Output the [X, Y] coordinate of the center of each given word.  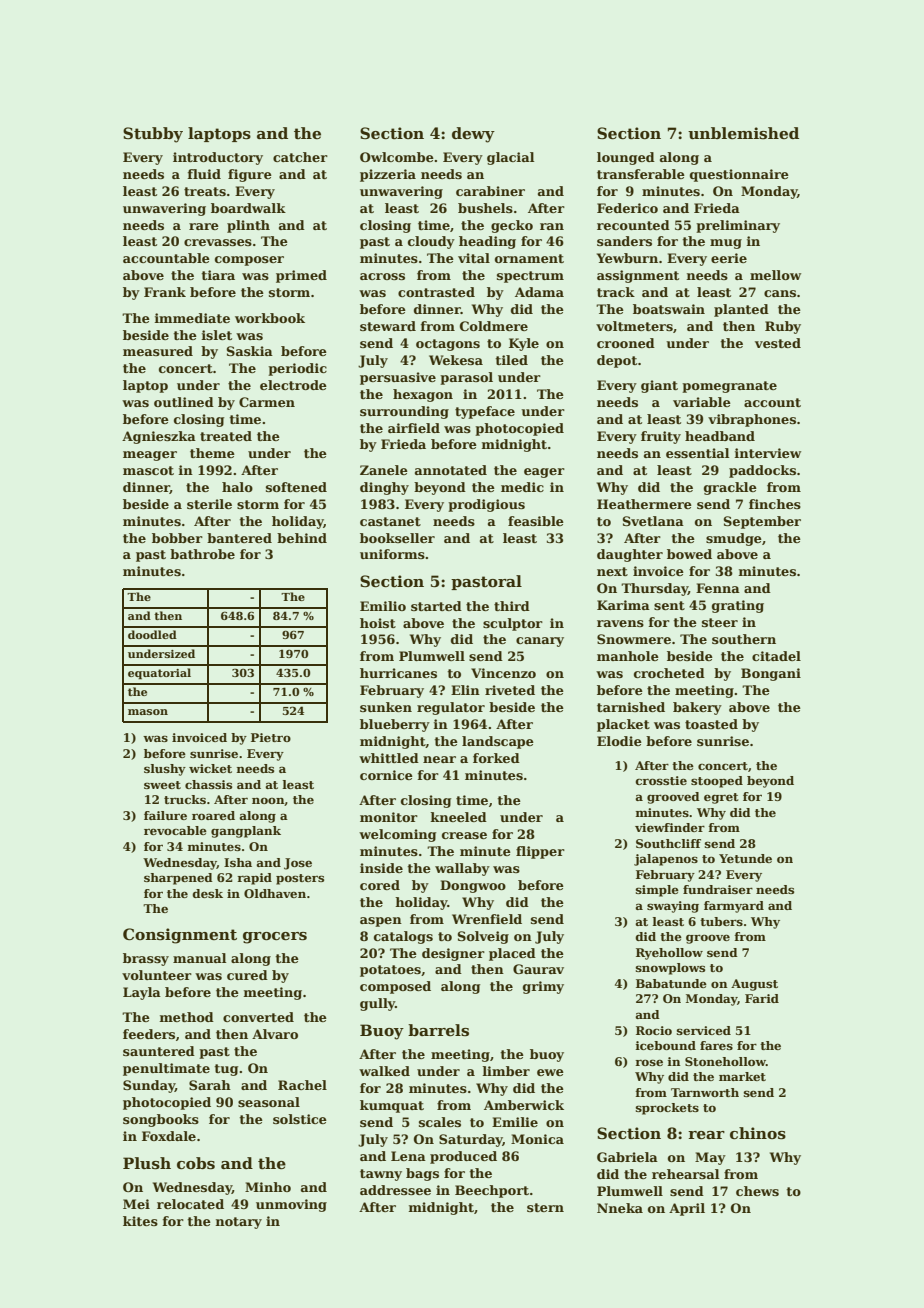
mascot [148, 470]
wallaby [462, 869]
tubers [721, 921]
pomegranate [729, 387]
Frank [165, 292]
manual [199, 958]
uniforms [392, 554]
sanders [624, 241]
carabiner [490, 191]
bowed [689, 554]
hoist [378, 623]
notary [238, 1223]
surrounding [404, 412]
